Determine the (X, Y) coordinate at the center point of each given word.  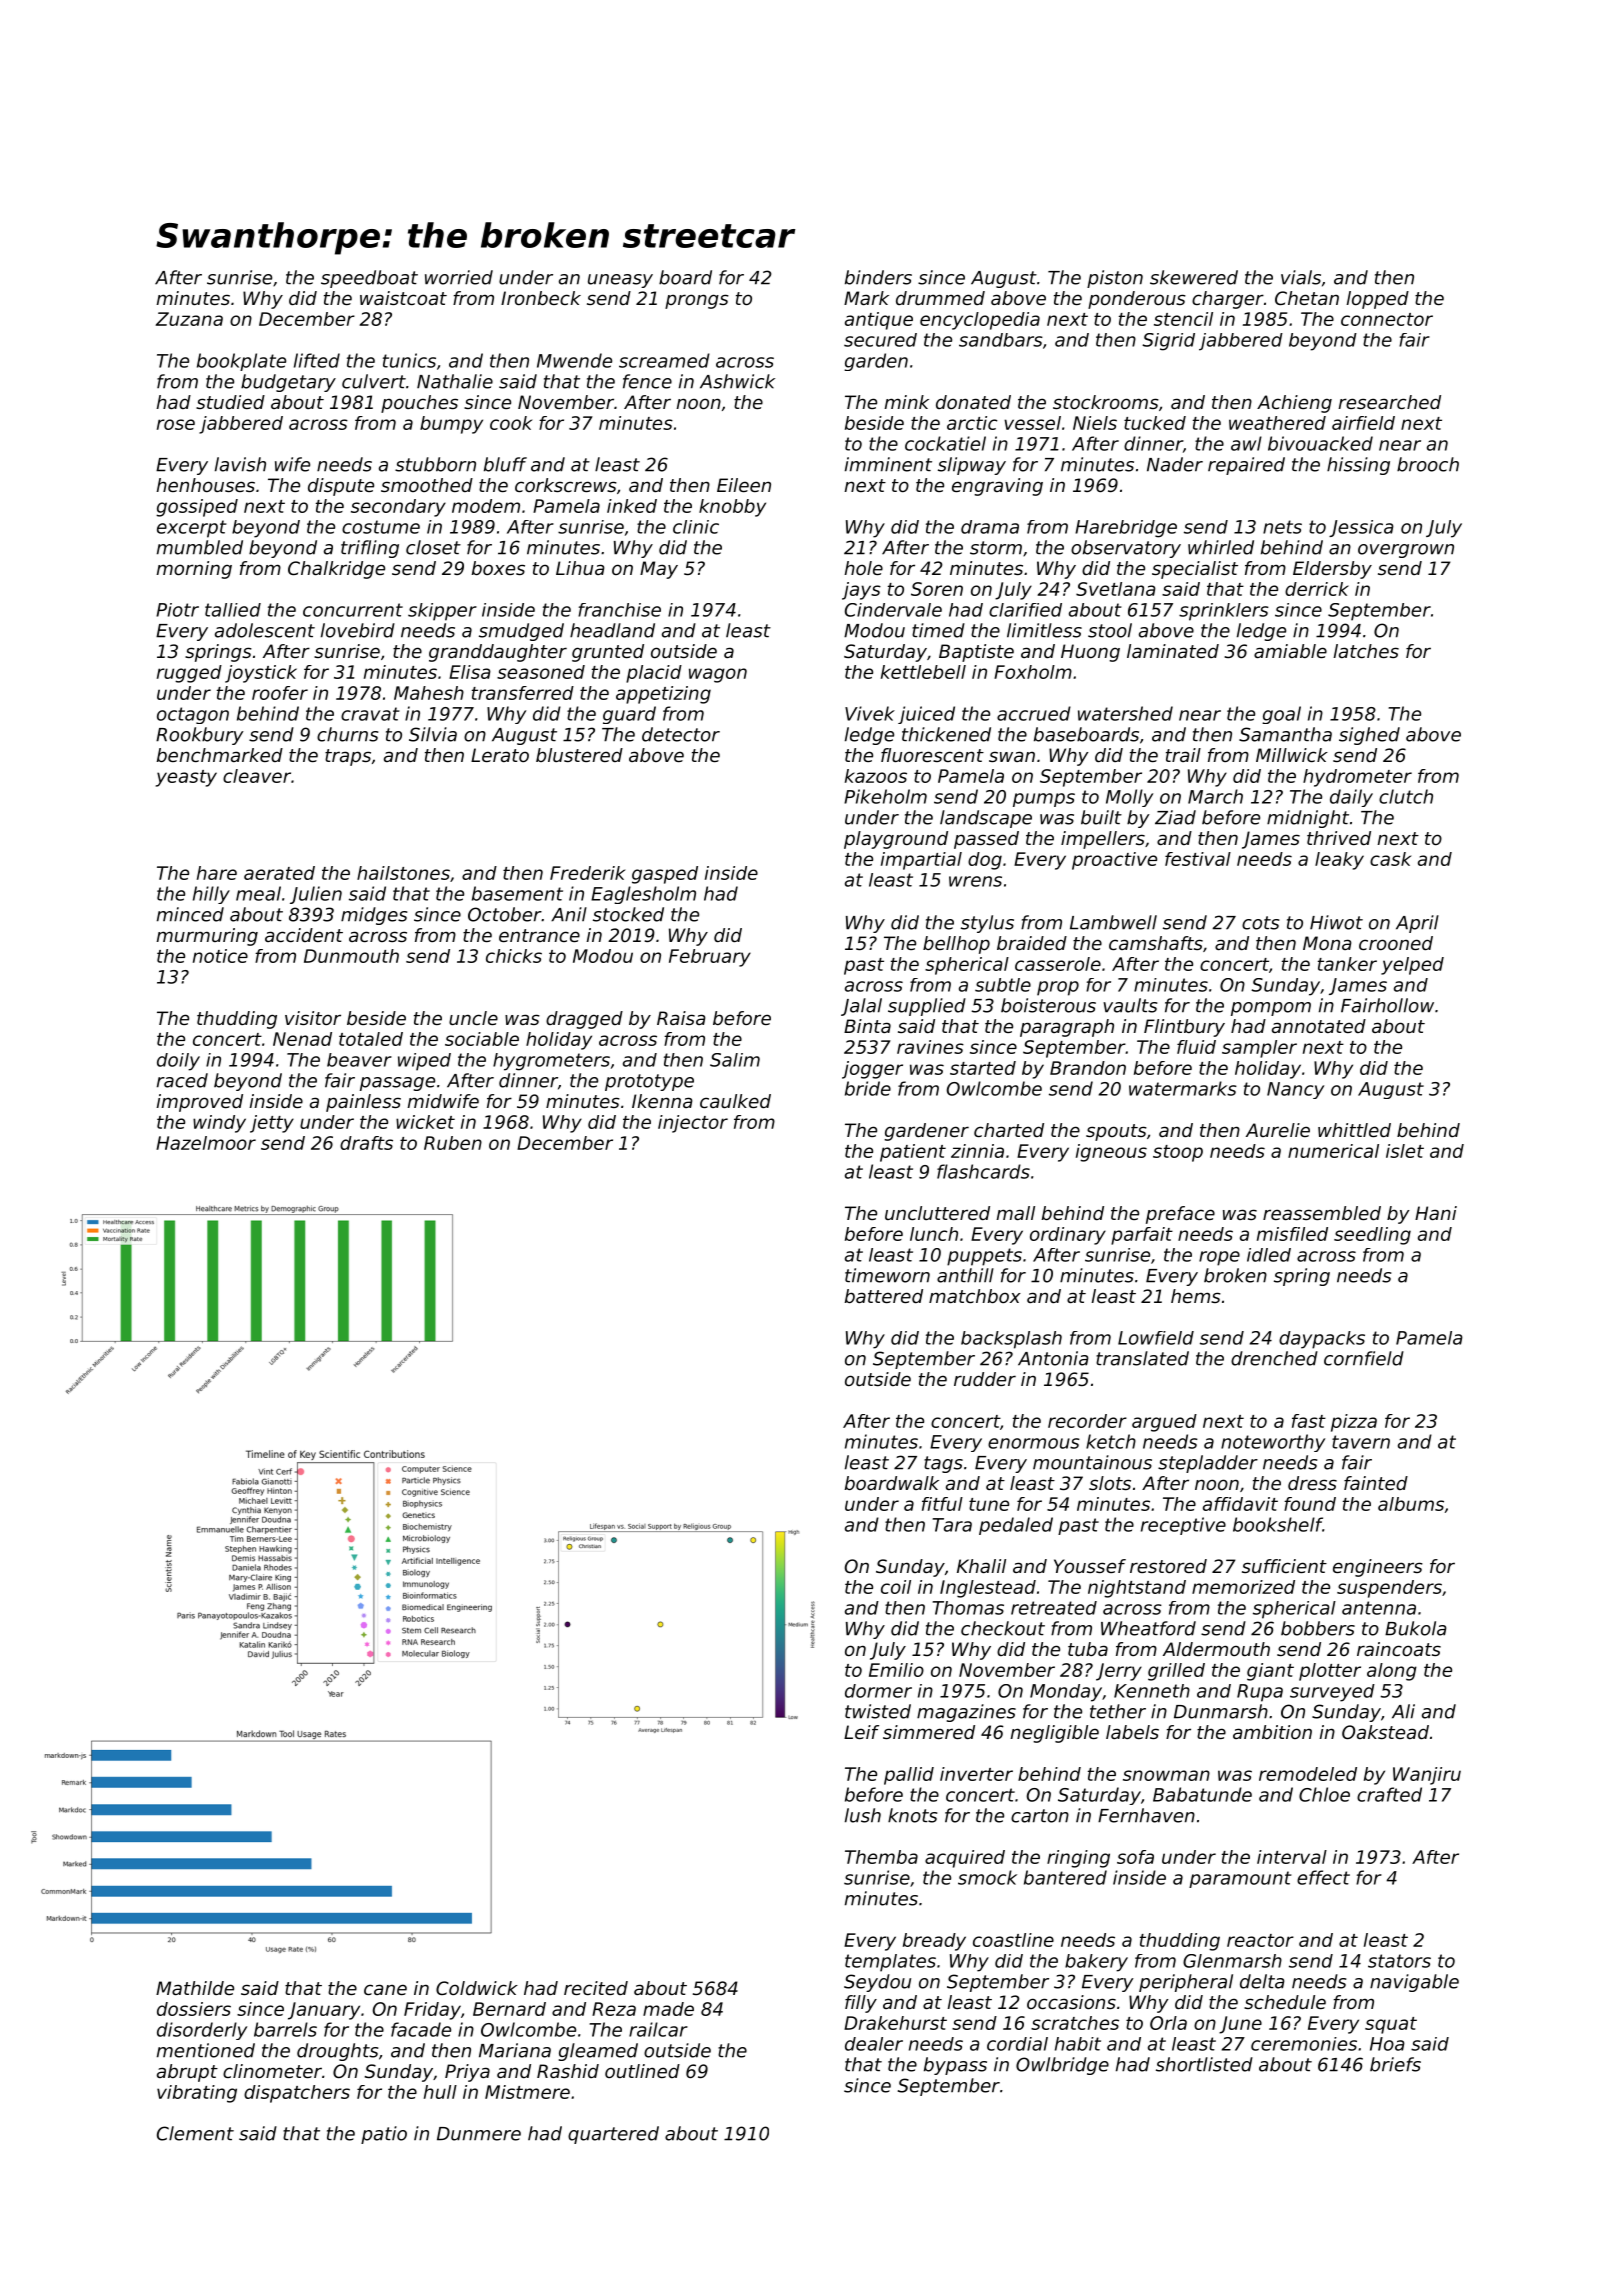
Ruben (453, 1143)
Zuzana (189, 319)
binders (878, 277)
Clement (195, 2133)
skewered (1194, 277)
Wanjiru (1427, 1776)
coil (896, 1587)
